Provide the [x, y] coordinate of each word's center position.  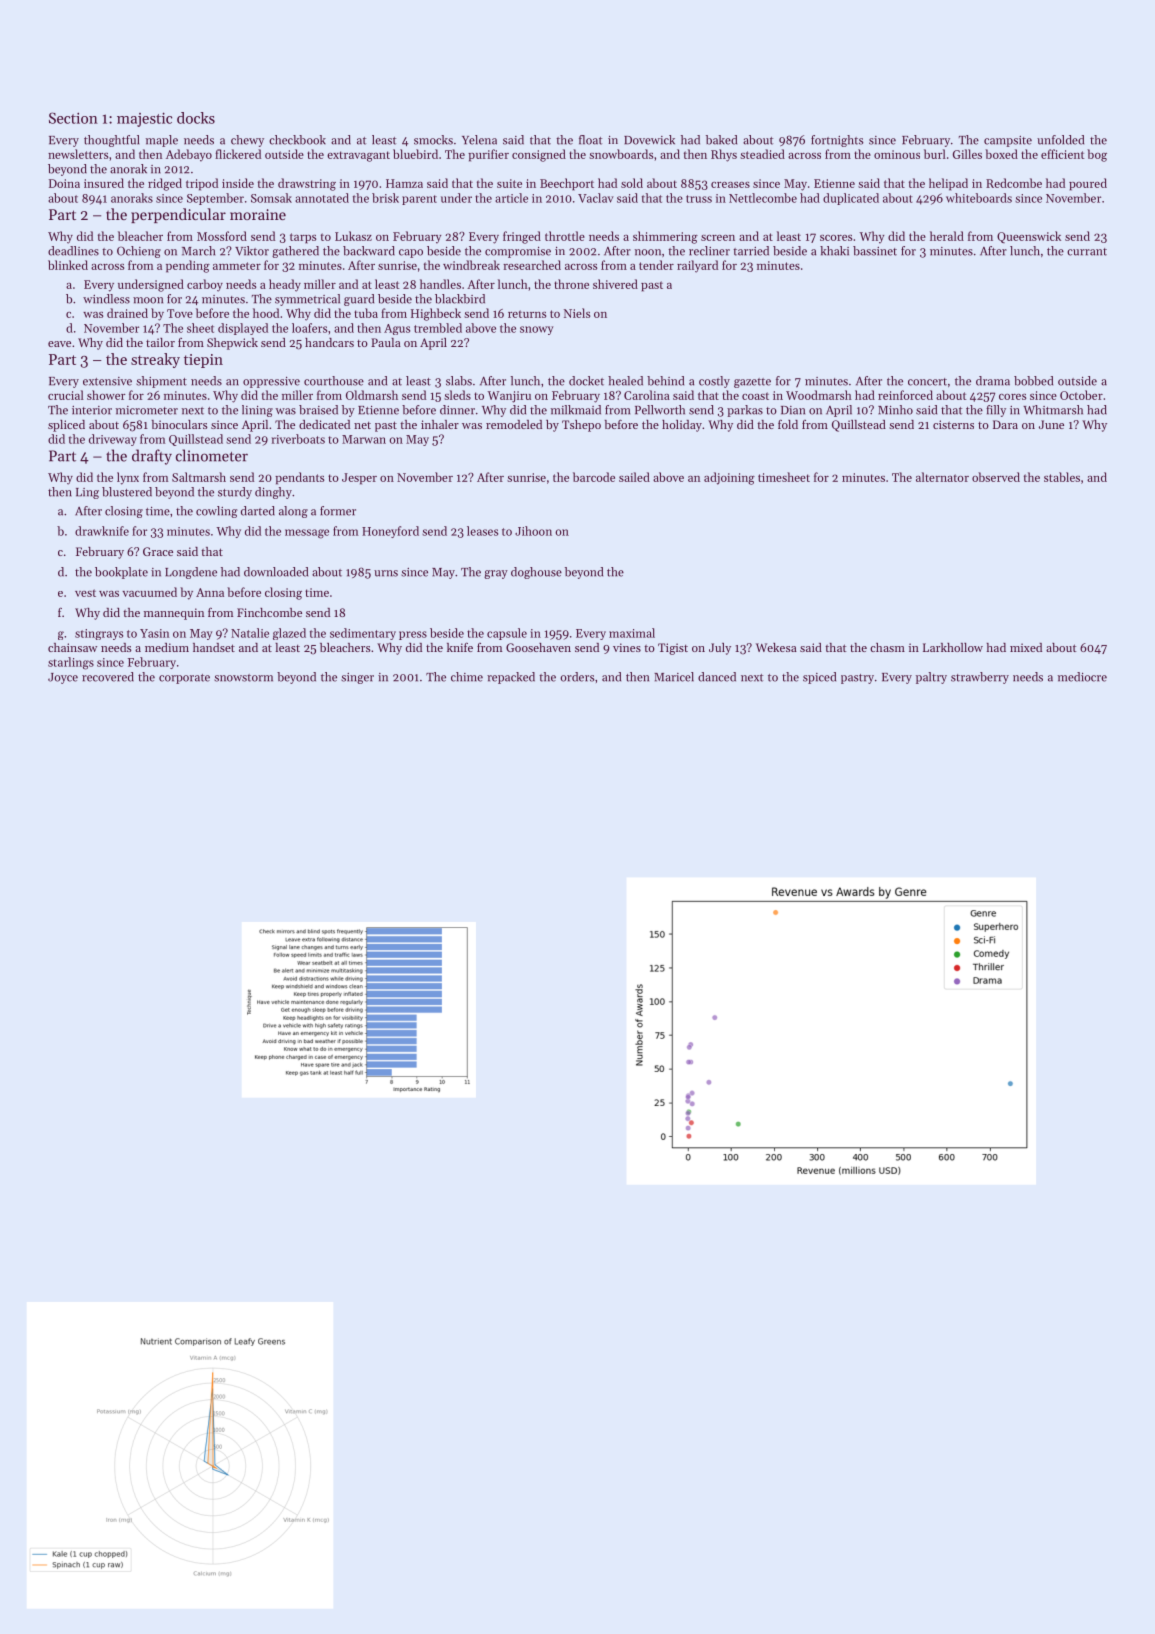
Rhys [724, 155]
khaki [834, 251]
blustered [127, 492]
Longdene [191, 573]
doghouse [536, 573]
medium [167, 647]
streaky [155, 360]
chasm [887, 647]
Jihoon [533, 531]
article [511, 198]
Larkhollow [953, 647]
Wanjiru [509, 397]
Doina [64, 183]
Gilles [967, 154]
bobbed [1033, 381]
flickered [238, 154]
